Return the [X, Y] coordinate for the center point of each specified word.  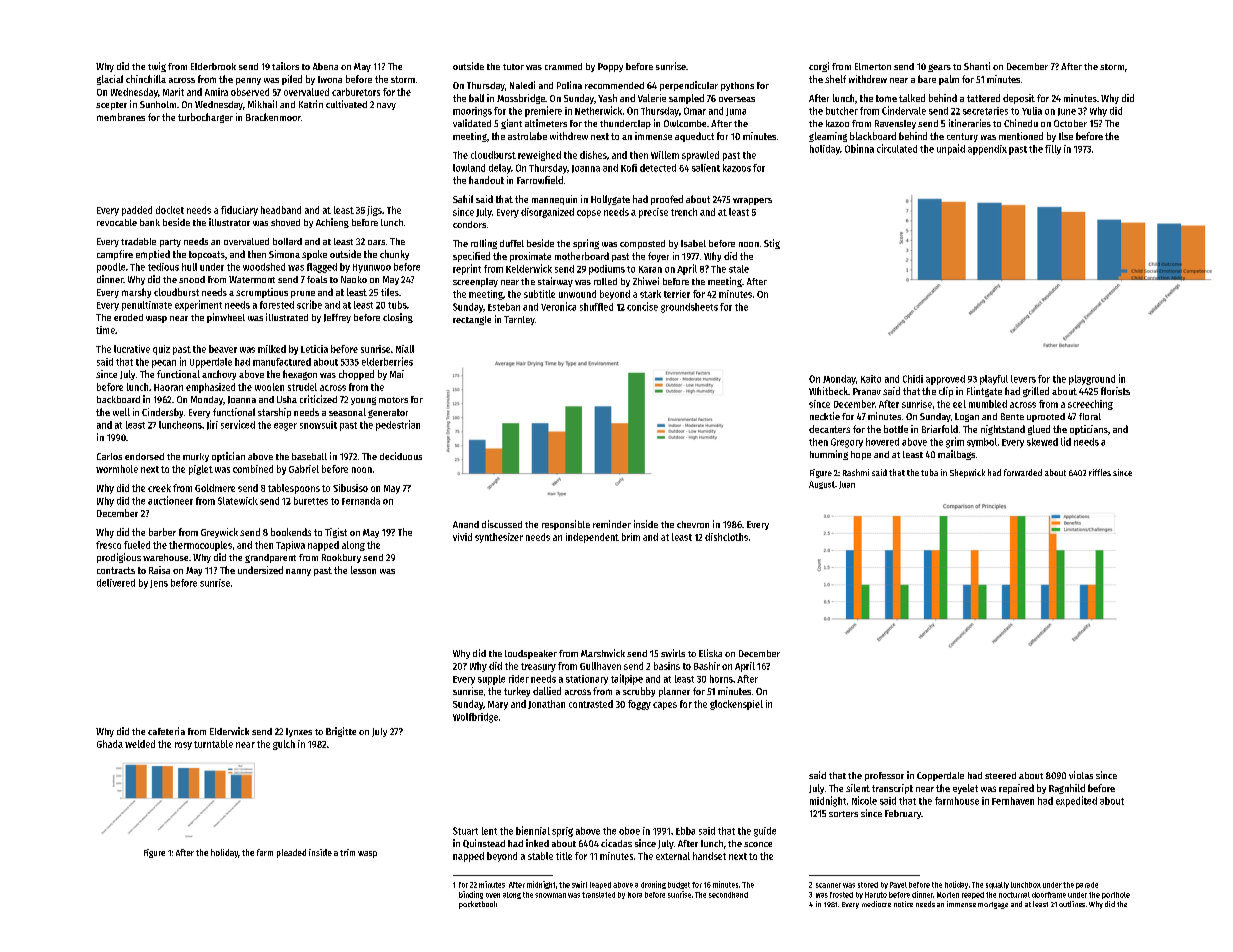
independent [592, 538]
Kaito [871, 379]
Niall [405, 349]
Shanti [977, 66]
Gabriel [304, 469]
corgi [819, 67]
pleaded [291, 853]
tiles [390, 292]
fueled [137, 545]
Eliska [710, 653]
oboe [629, 831]
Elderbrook [213, 66]
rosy [183, 746]
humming [829, 455]
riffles [1100, 472]
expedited [1076, 801]
